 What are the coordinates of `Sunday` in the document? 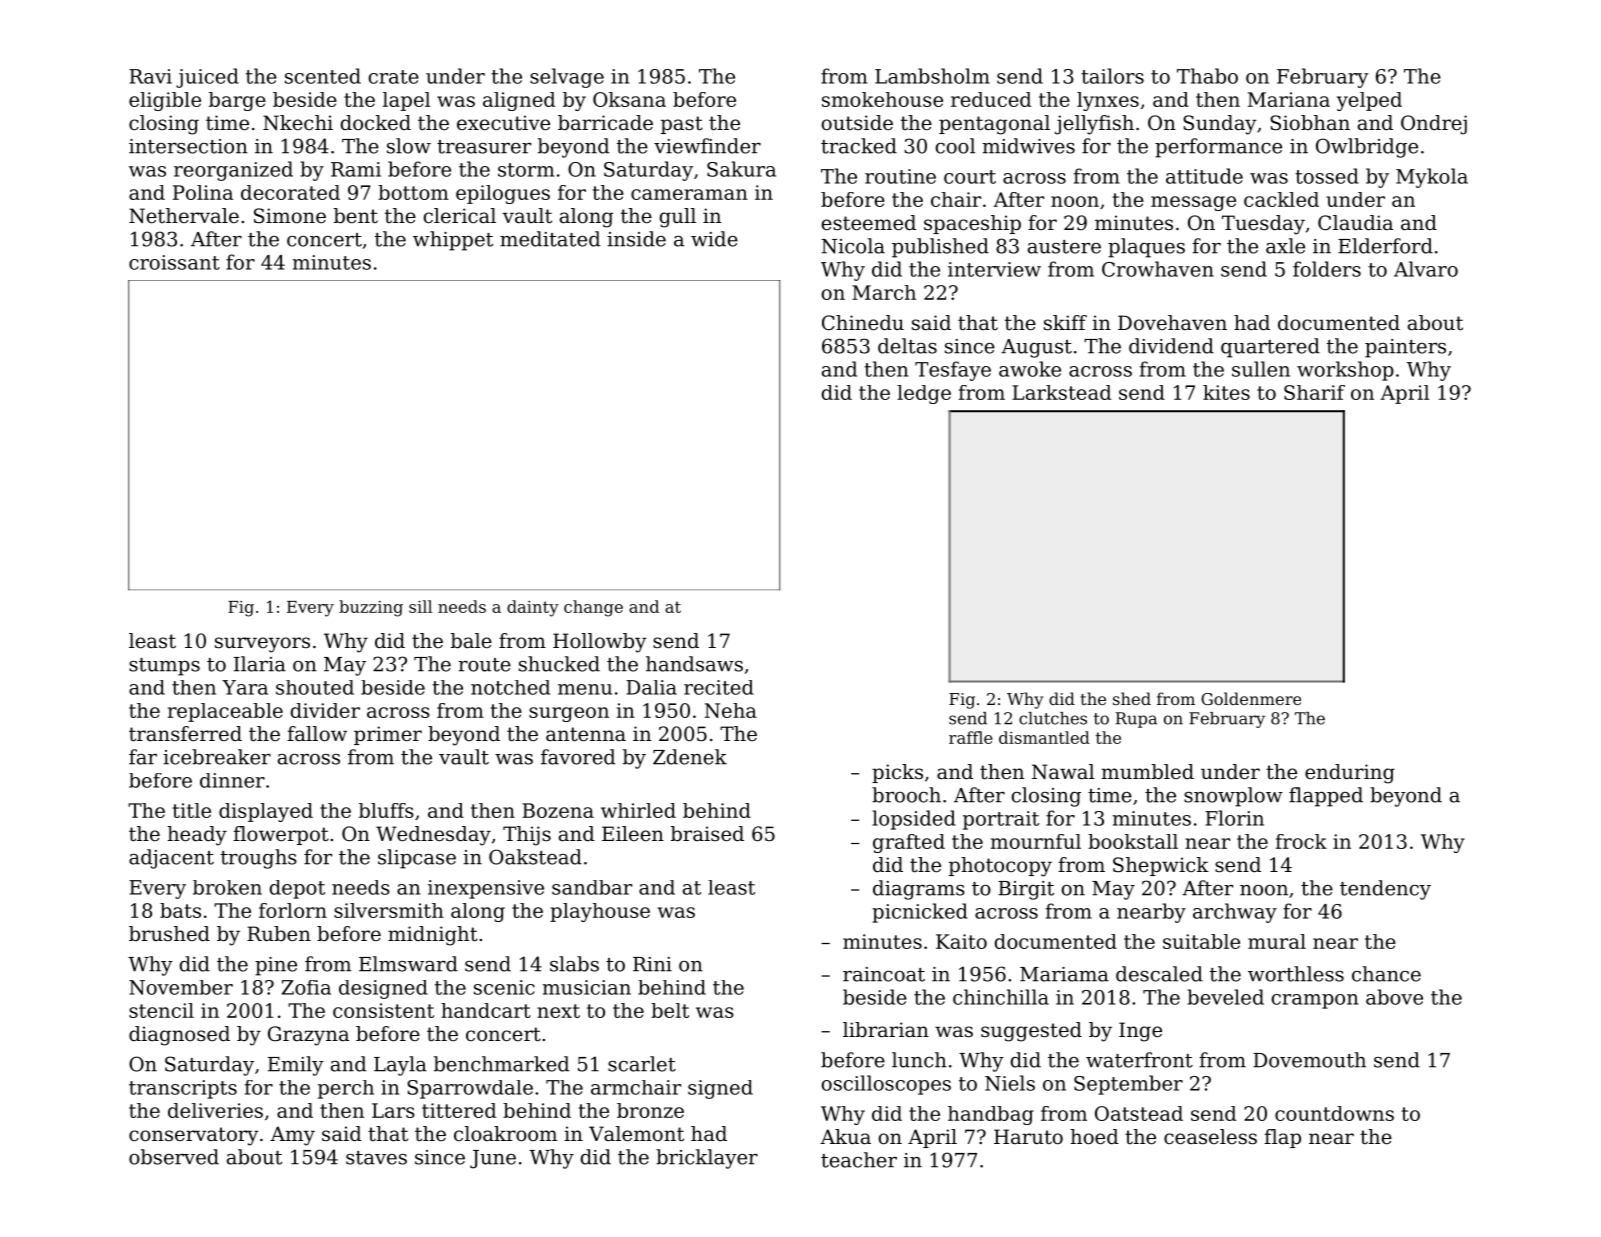 It's located at (1220, 125).
